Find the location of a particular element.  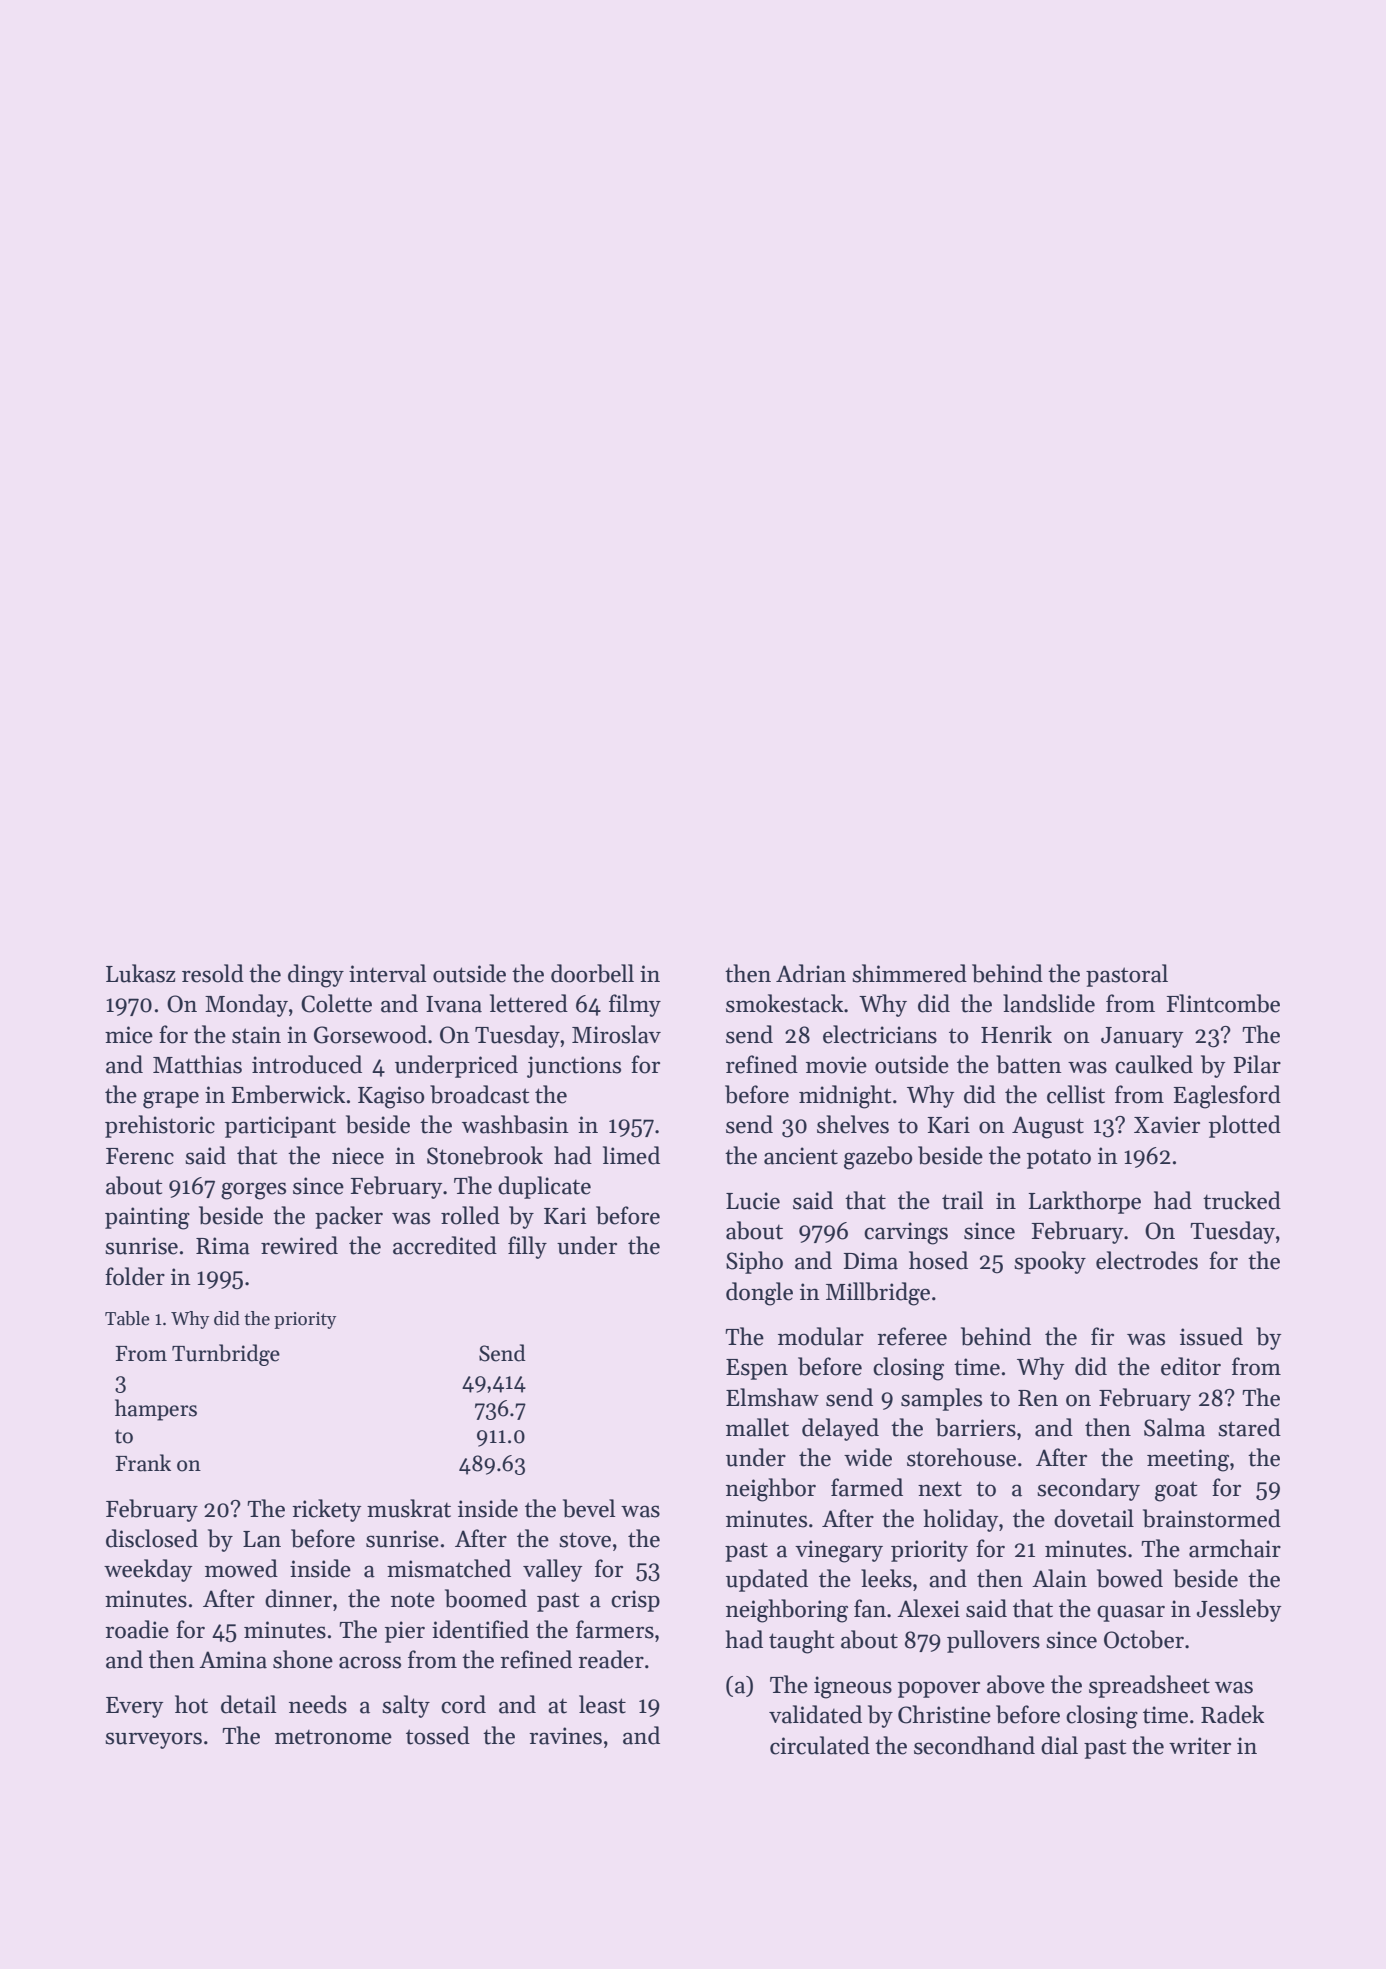

ancient is located at coordinates (801, 1156).
